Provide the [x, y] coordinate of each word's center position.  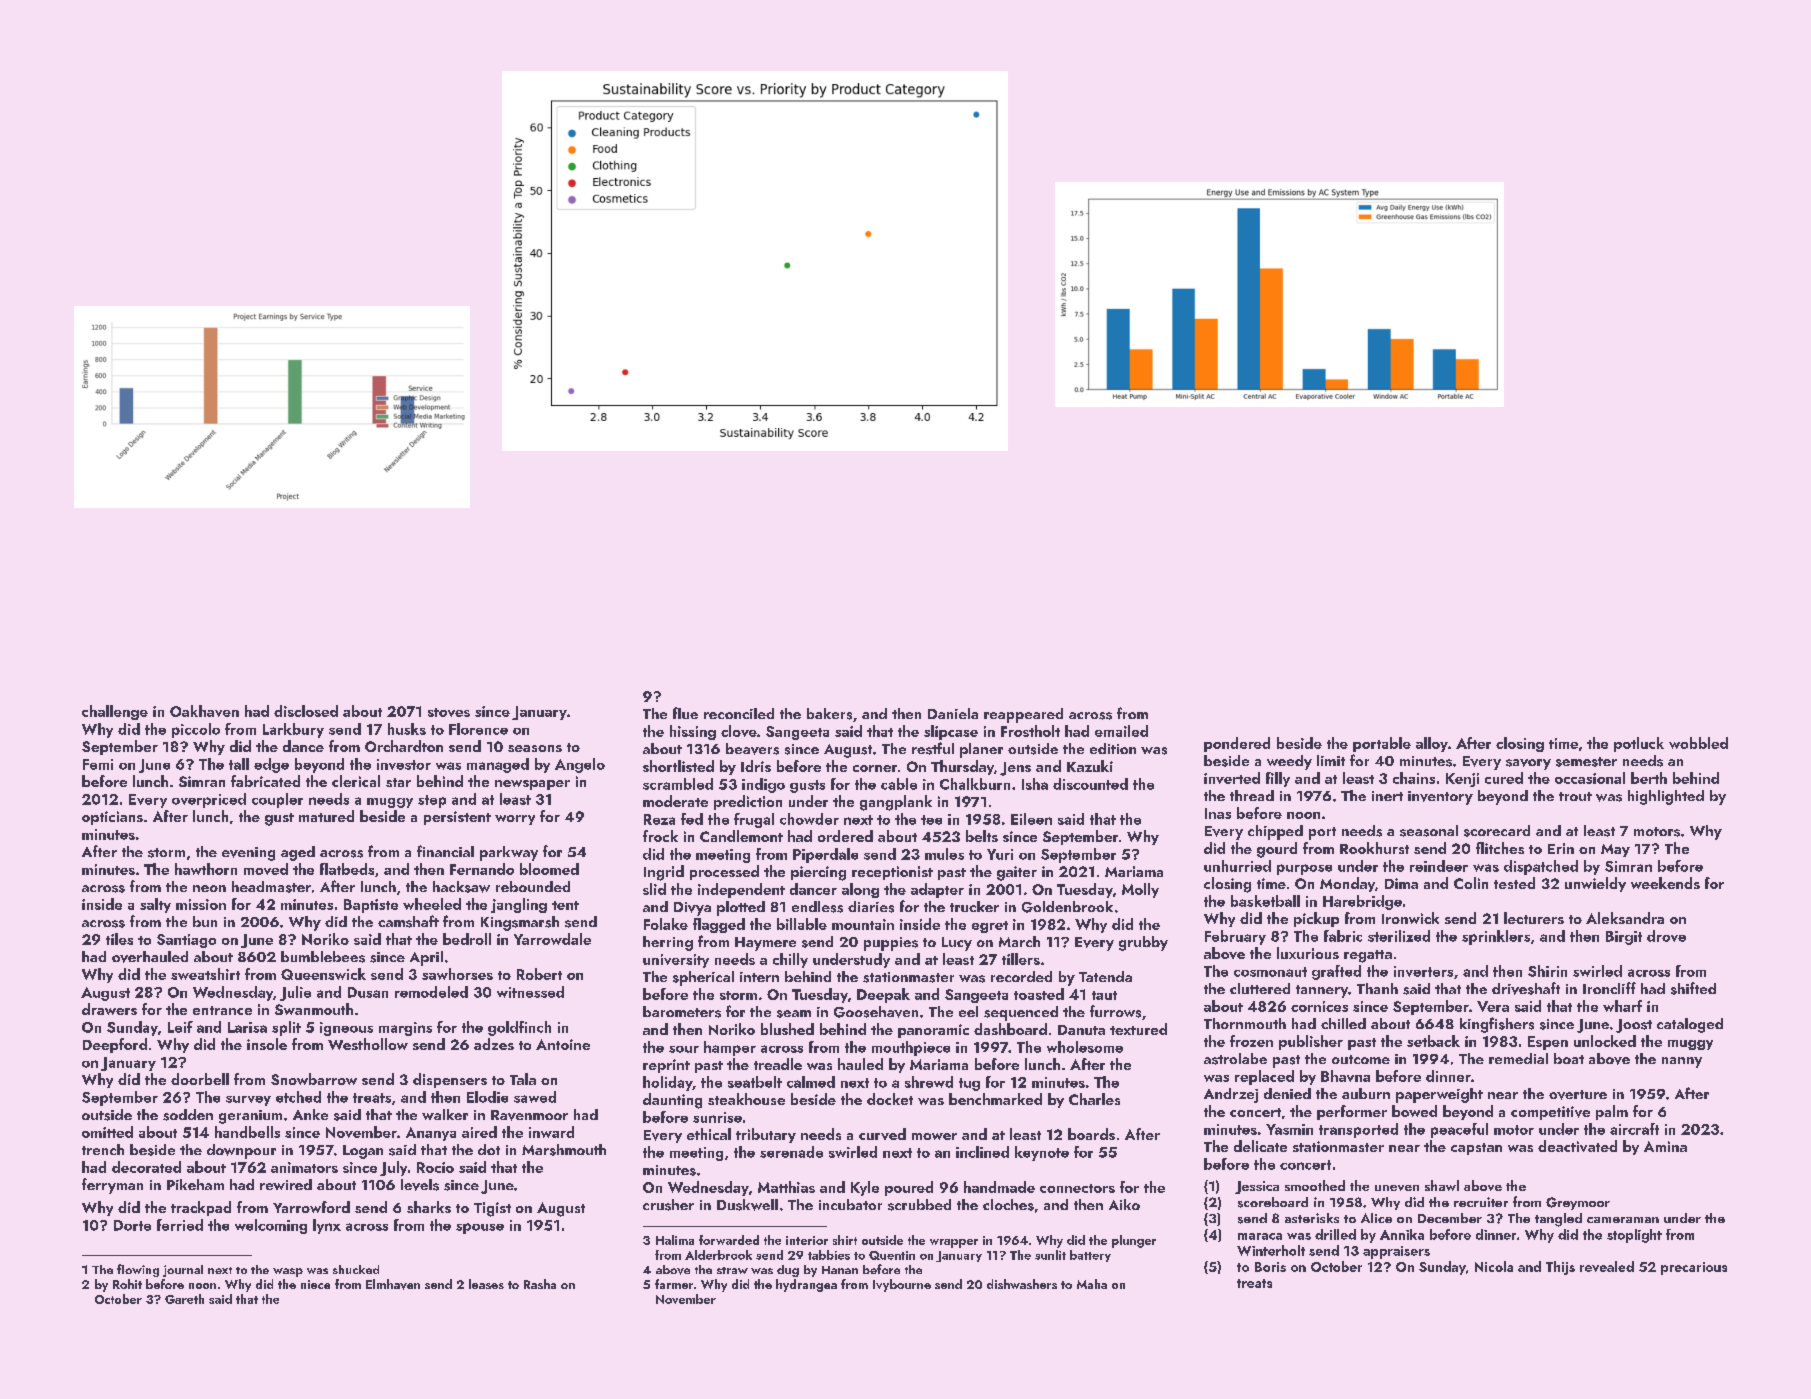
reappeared [1023, 715]
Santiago [186, 941]
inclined [982, 1152]
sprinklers [1496, 937]
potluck [1639, 744]
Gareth [184, 1299]
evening [248, 854]
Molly [1140, 890]
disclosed [306, 711]
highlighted [1666, 797]
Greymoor [1578, 1203]
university [676, 961]
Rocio [435, 1167]
